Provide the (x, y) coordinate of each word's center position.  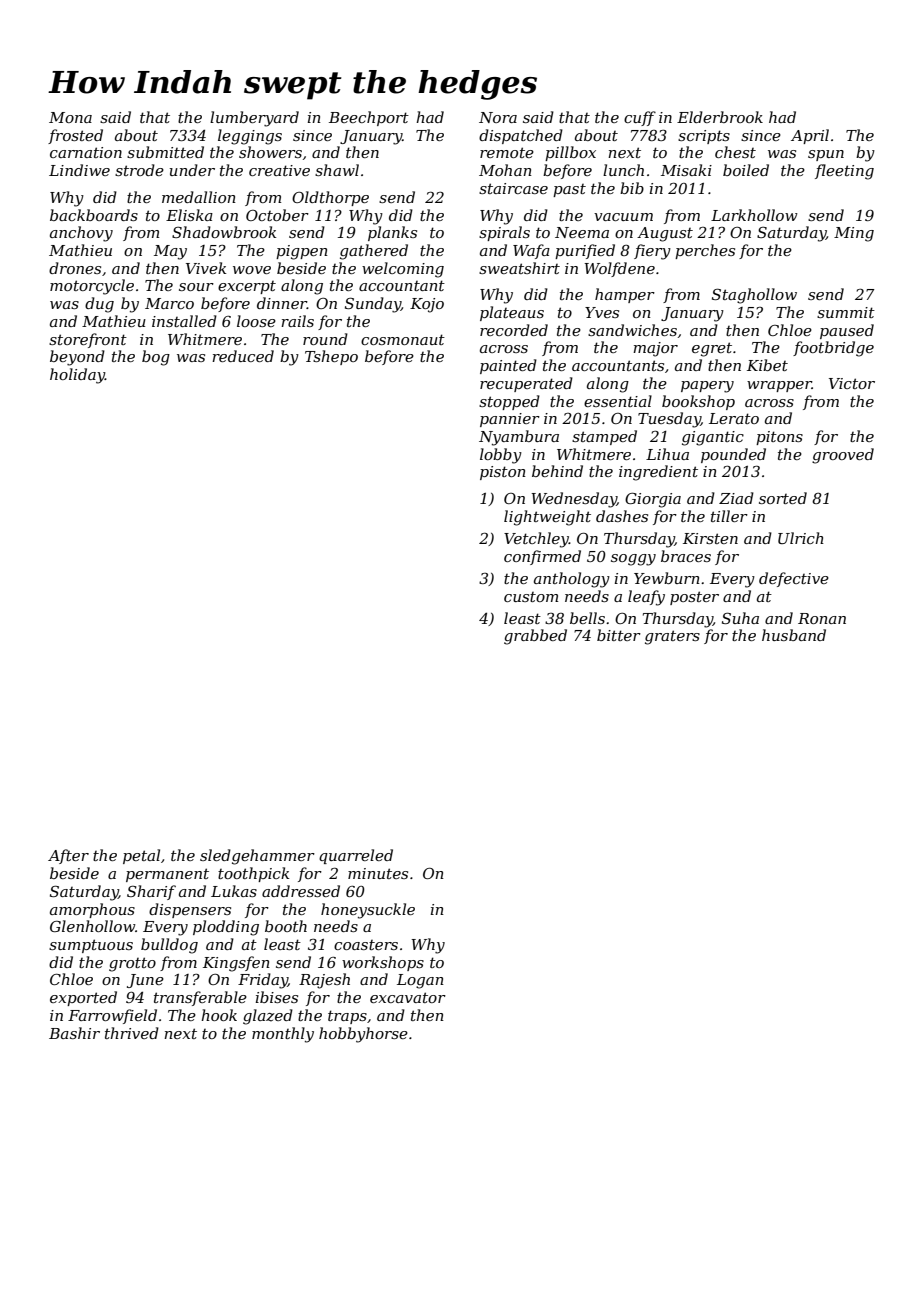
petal (141, 856)
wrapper (779, 386)
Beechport (369, 118)
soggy (633, 560)
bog (156, 358)
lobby (501, 456)
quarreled (356, 856)
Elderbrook (720, 117)
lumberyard (254, 119)
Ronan (822, 618)
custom (531, 597)
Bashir (74, 1033)
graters (672, 637)
